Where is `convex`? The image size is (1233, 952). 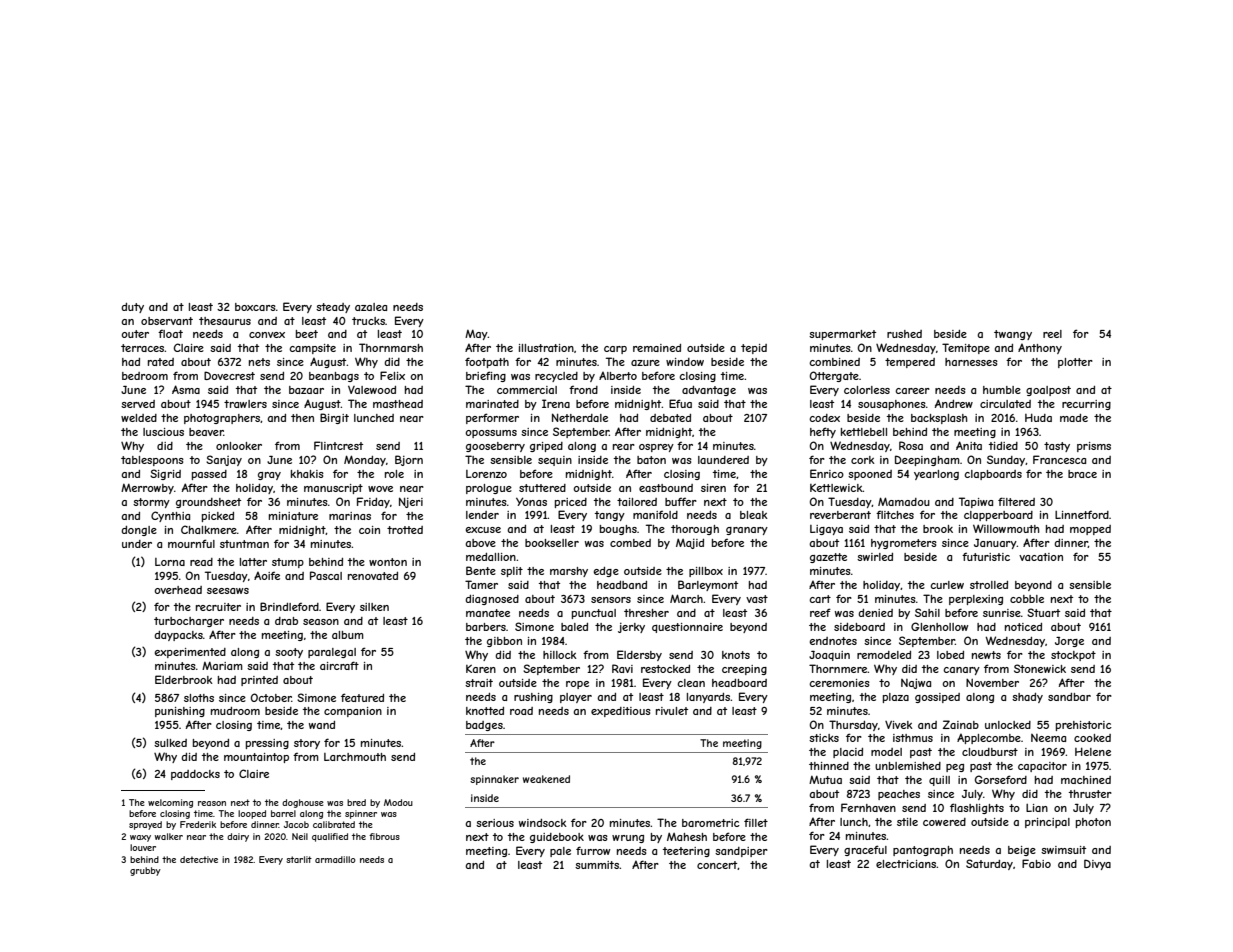
convex is located at coordinates (267, 335).
